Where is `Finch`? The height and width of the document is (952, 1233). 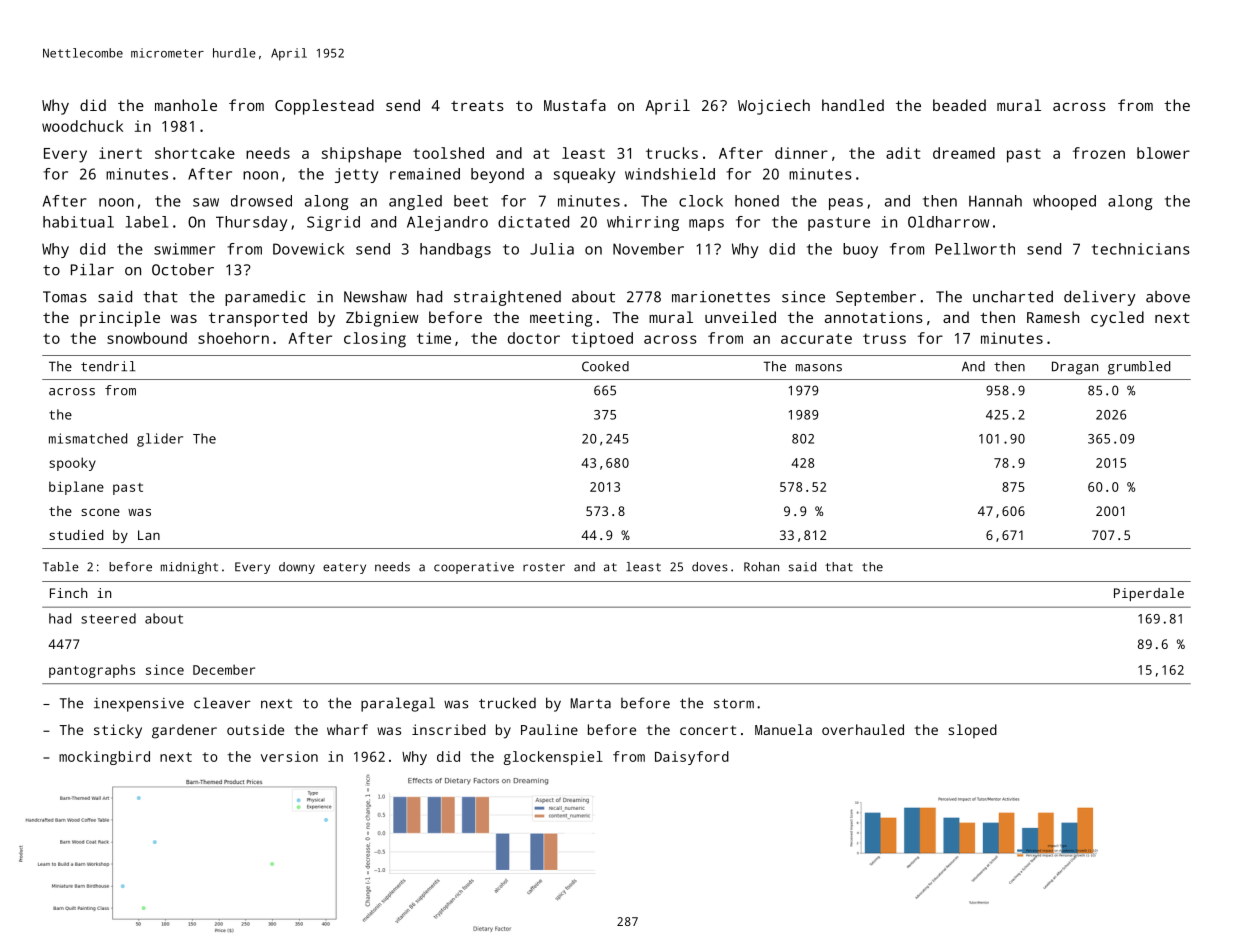 Finch is located at coordinates (68, 593).
